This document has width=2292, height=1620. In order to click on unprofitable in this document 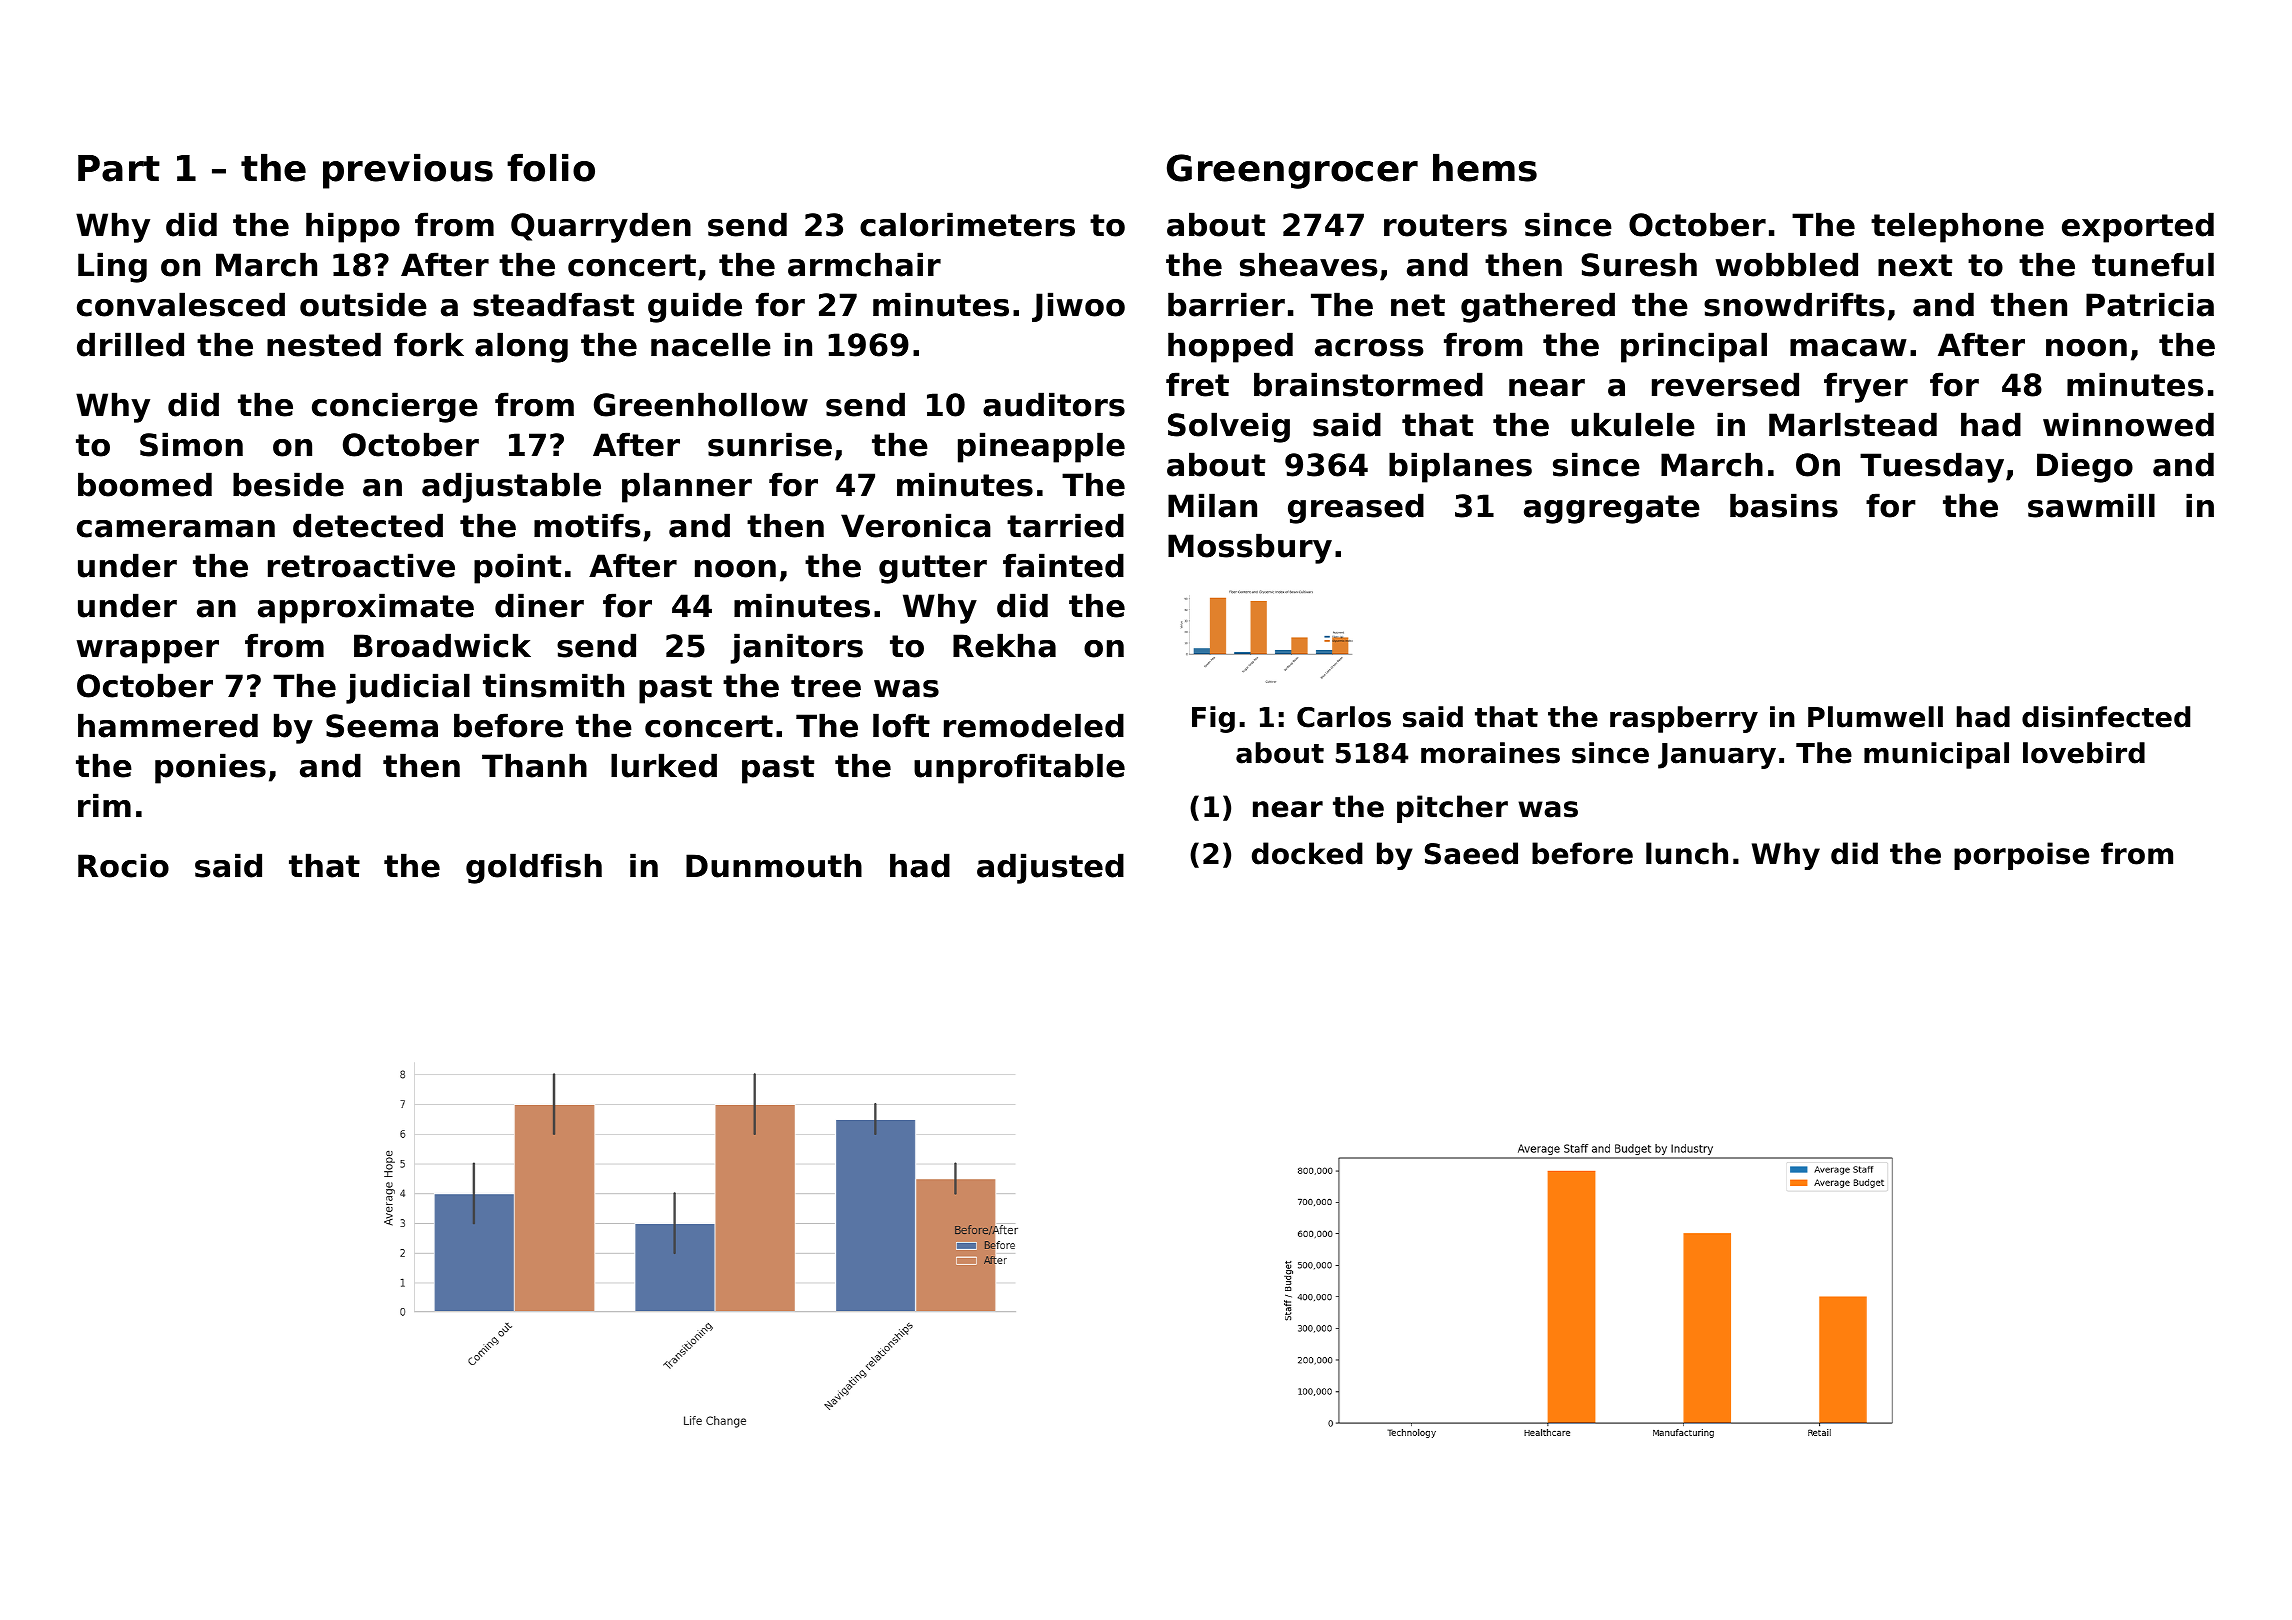, I will do `click(1019, 768)`.
